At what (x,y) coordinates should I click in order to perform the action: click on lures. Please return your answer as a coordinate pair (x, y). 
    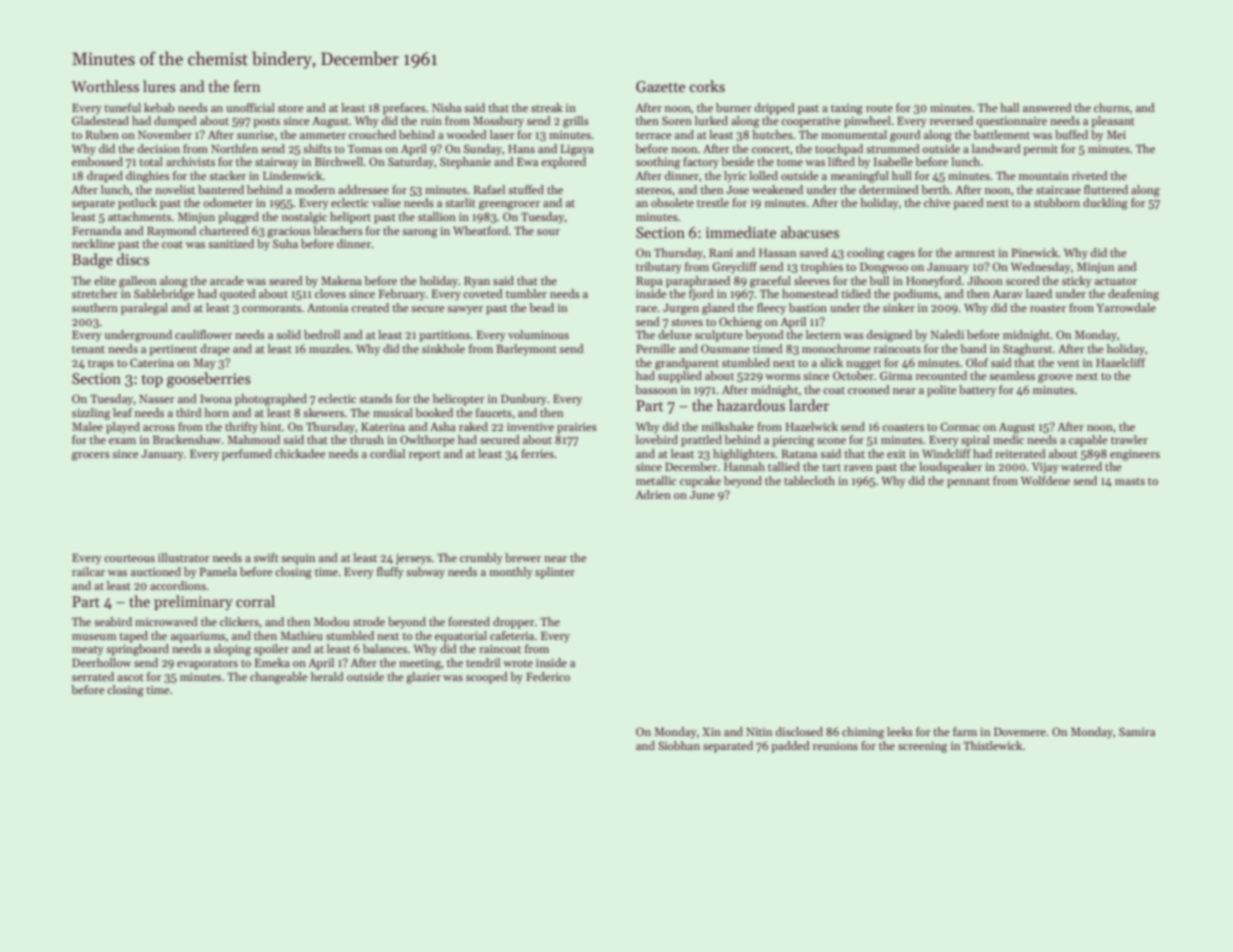
    Looking at the image, I should click on (159, 86).
